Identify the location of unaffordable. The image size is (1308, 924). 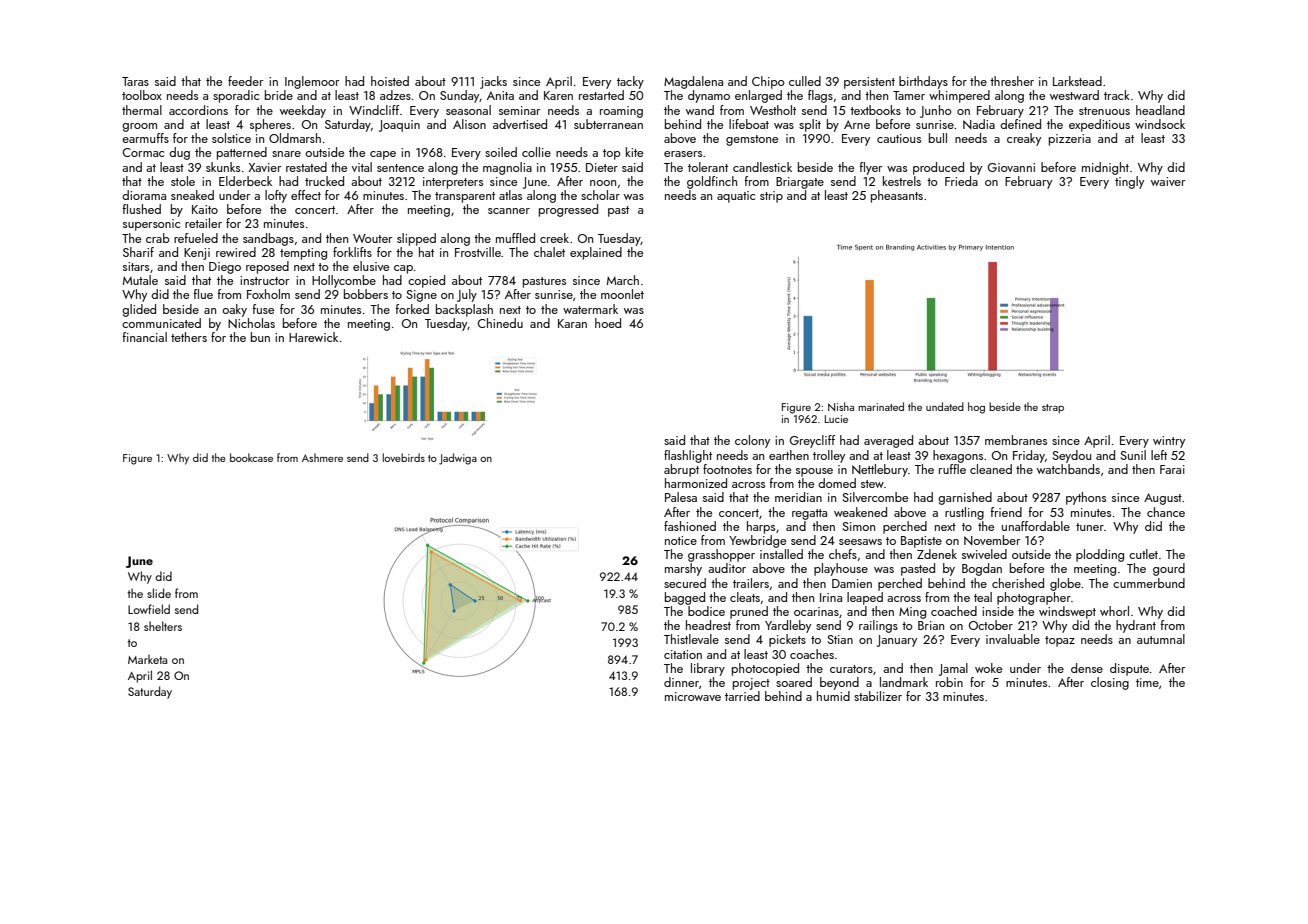
(1036, 526).
